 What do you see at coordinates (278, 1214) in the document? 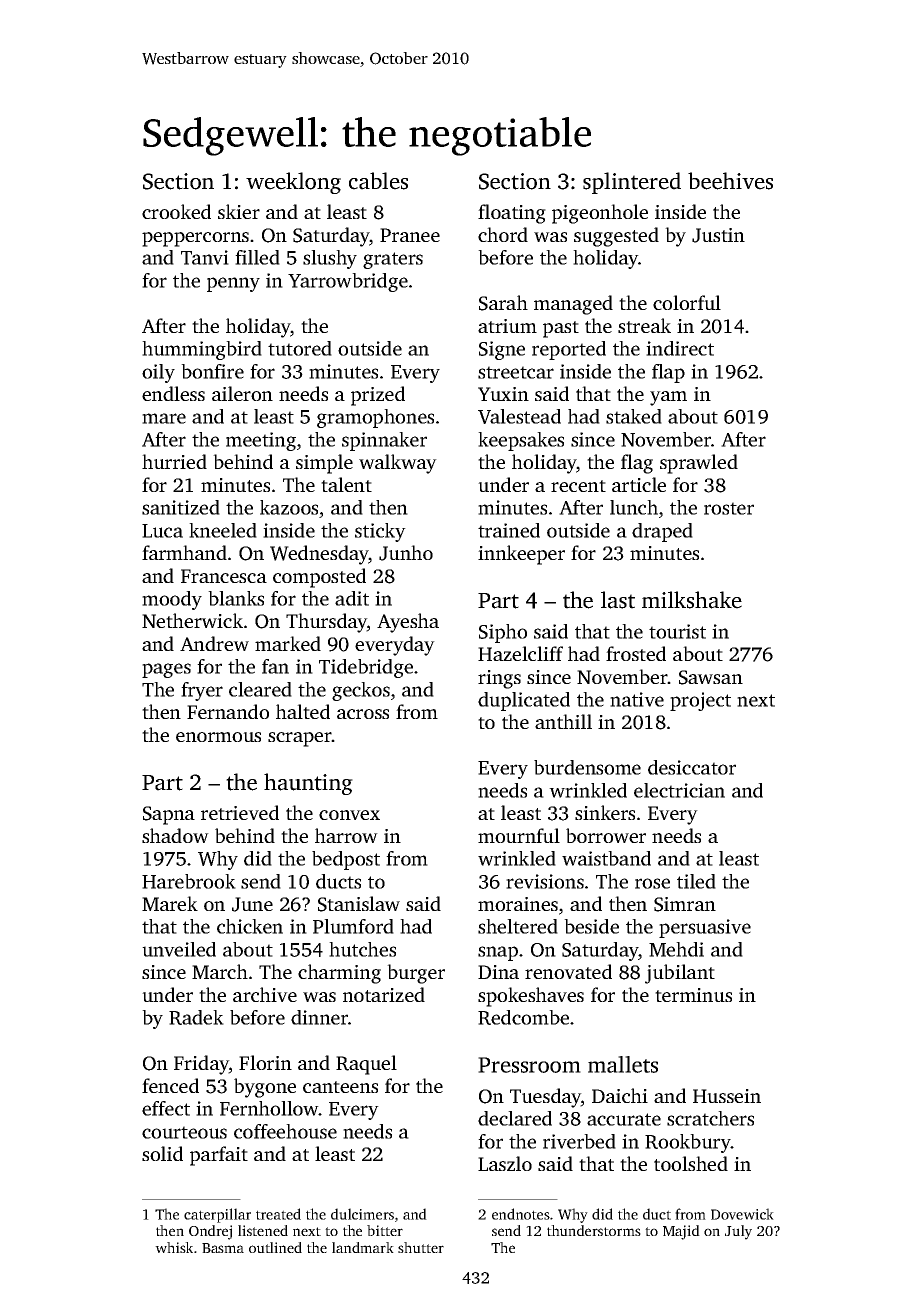
I see `treated` at bounding box center [278, 1214].
